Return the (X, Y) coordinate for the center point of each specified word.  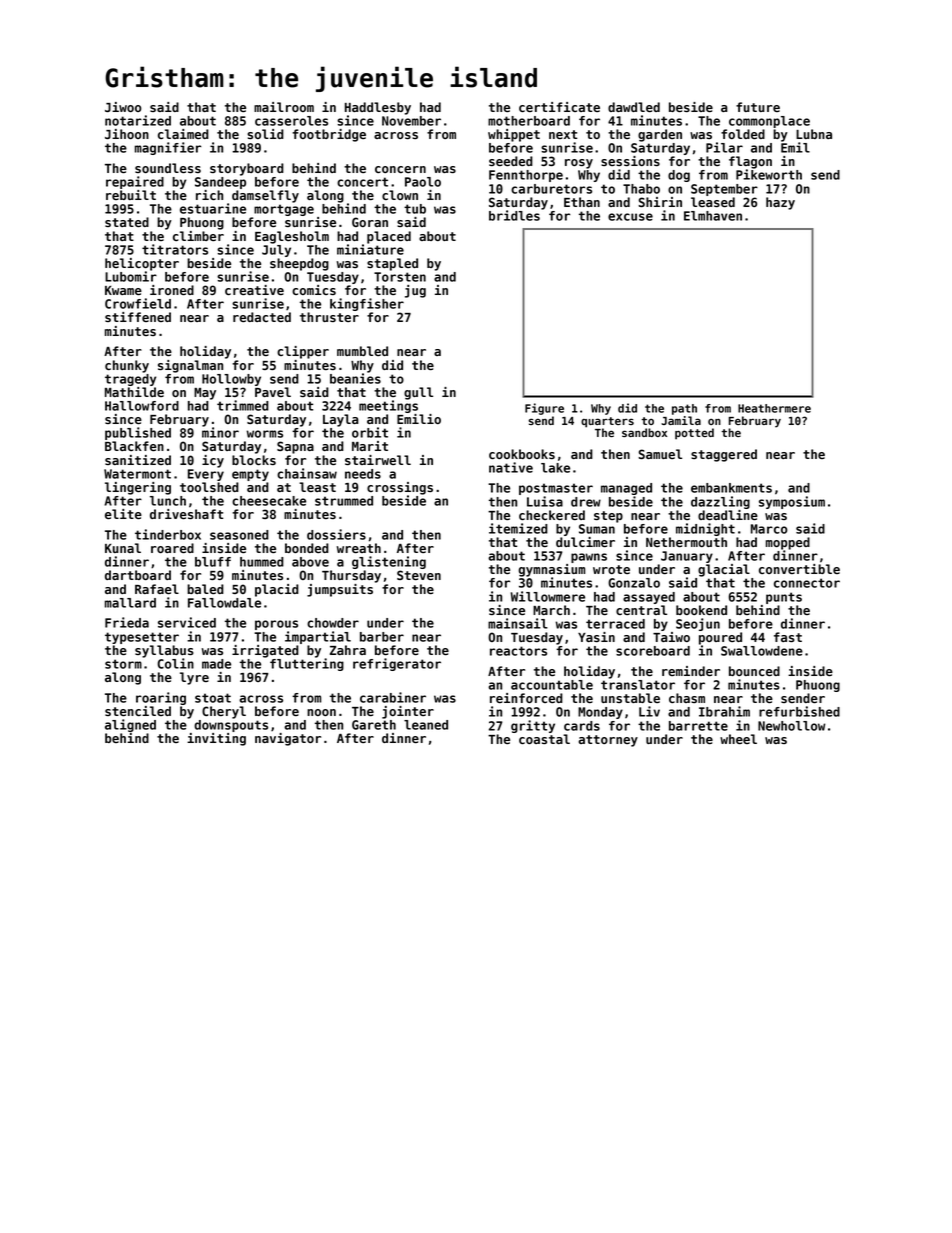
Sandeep (220, 183)
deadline (728, 515)
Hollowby (231, 380)
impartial (318, 637)
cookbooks (522, 454)
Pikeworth (769, 174)
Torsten (400, 277)
